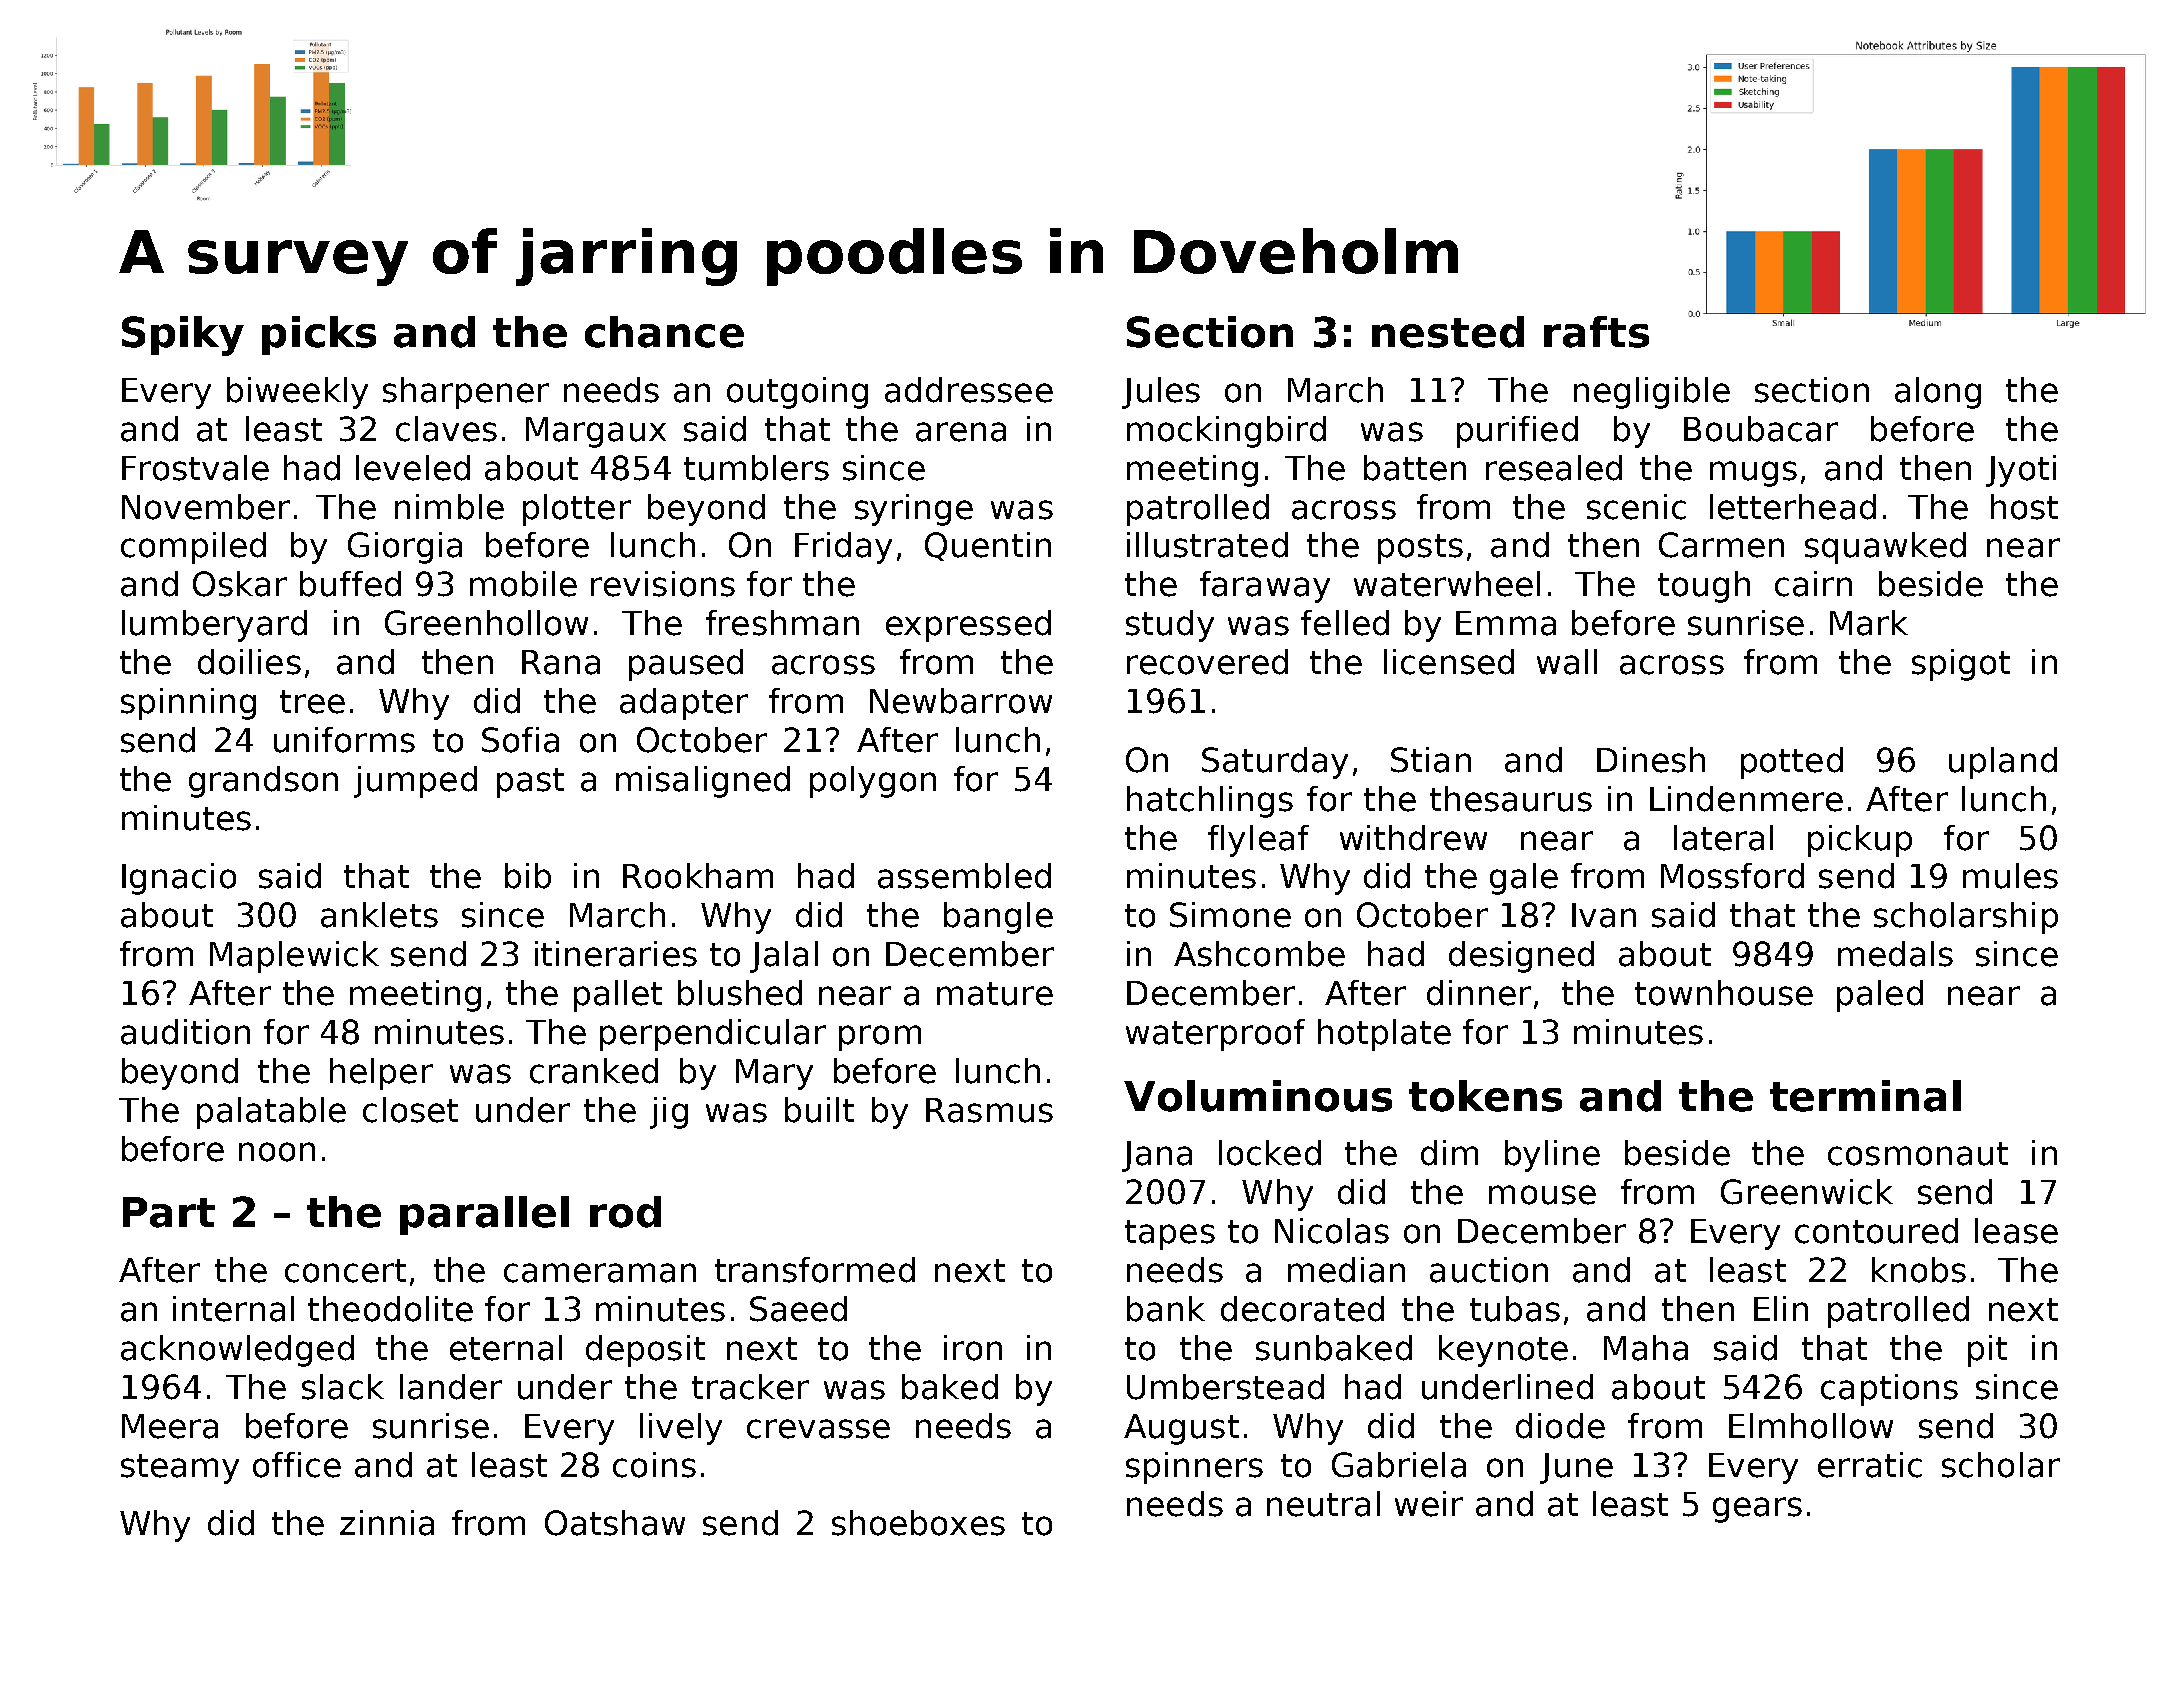 The image size is (2178, 1683). What do you see at coordinates (1207, 662) in the screenshot?
I see `recovered` at bounding box center [1207, 662].
